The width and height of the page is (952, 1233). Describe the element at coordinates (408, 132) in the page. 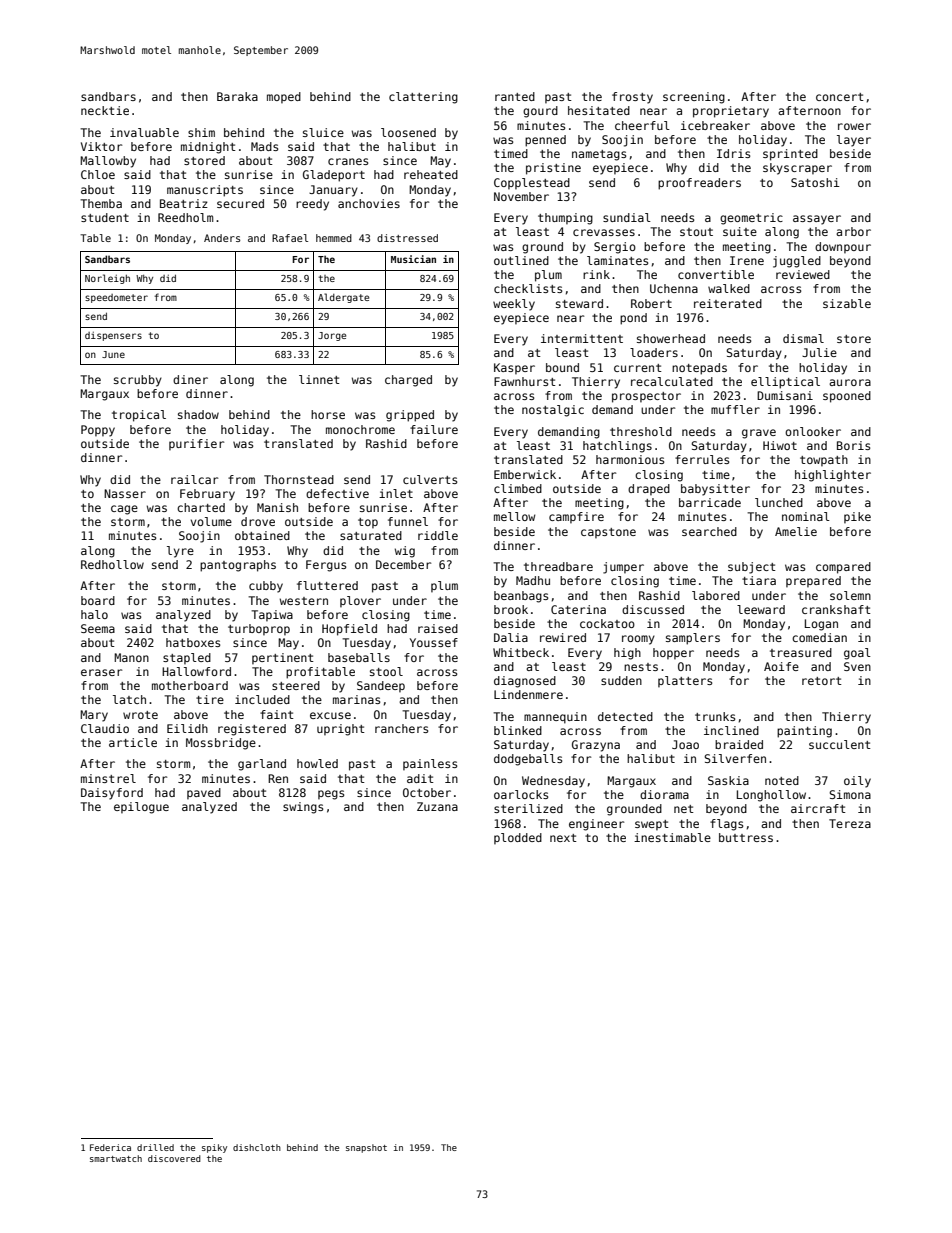

I see `loosened` at that location.
